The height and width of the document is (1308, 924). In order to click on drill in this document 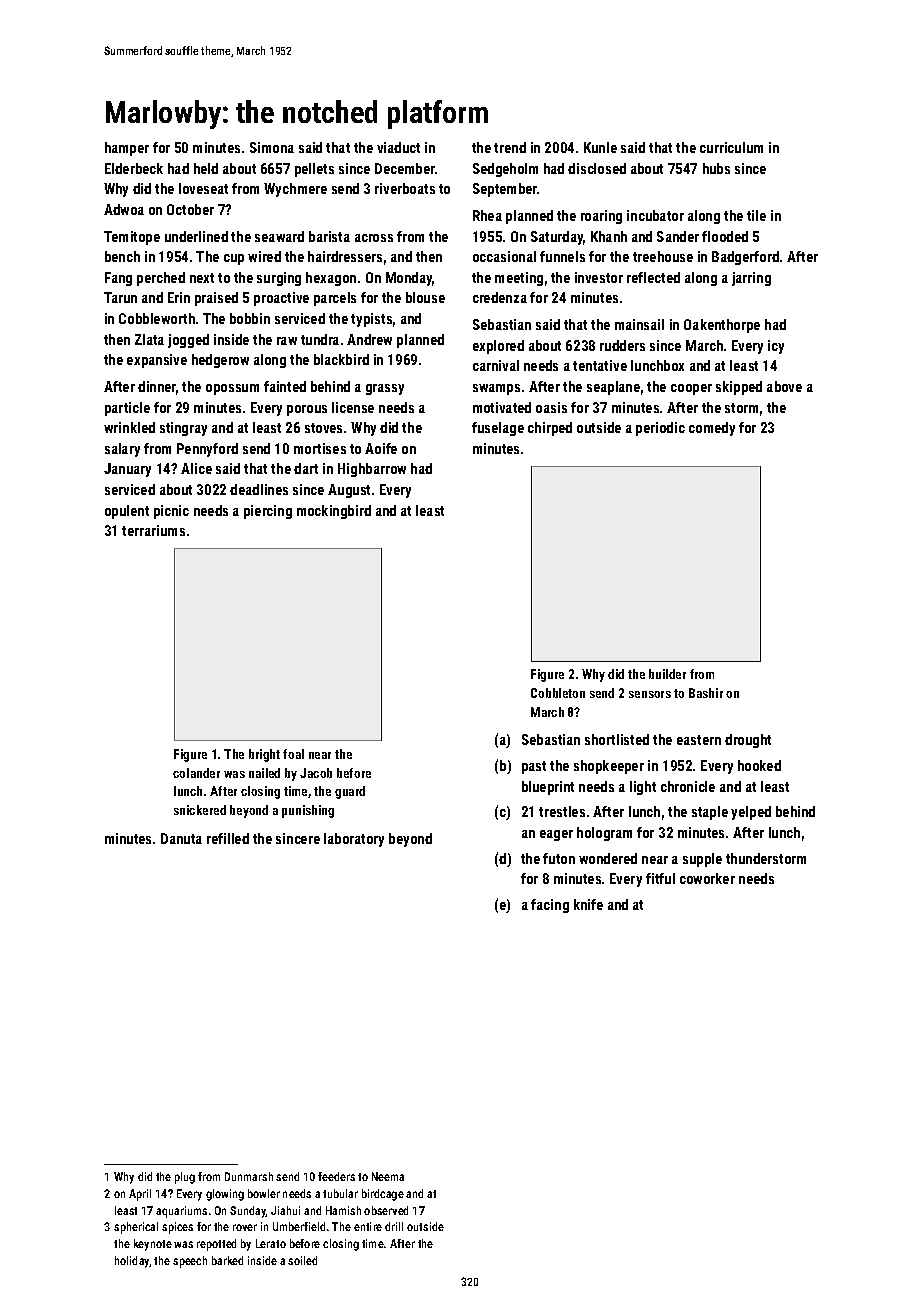, I will do `click(394, 1226)`.
